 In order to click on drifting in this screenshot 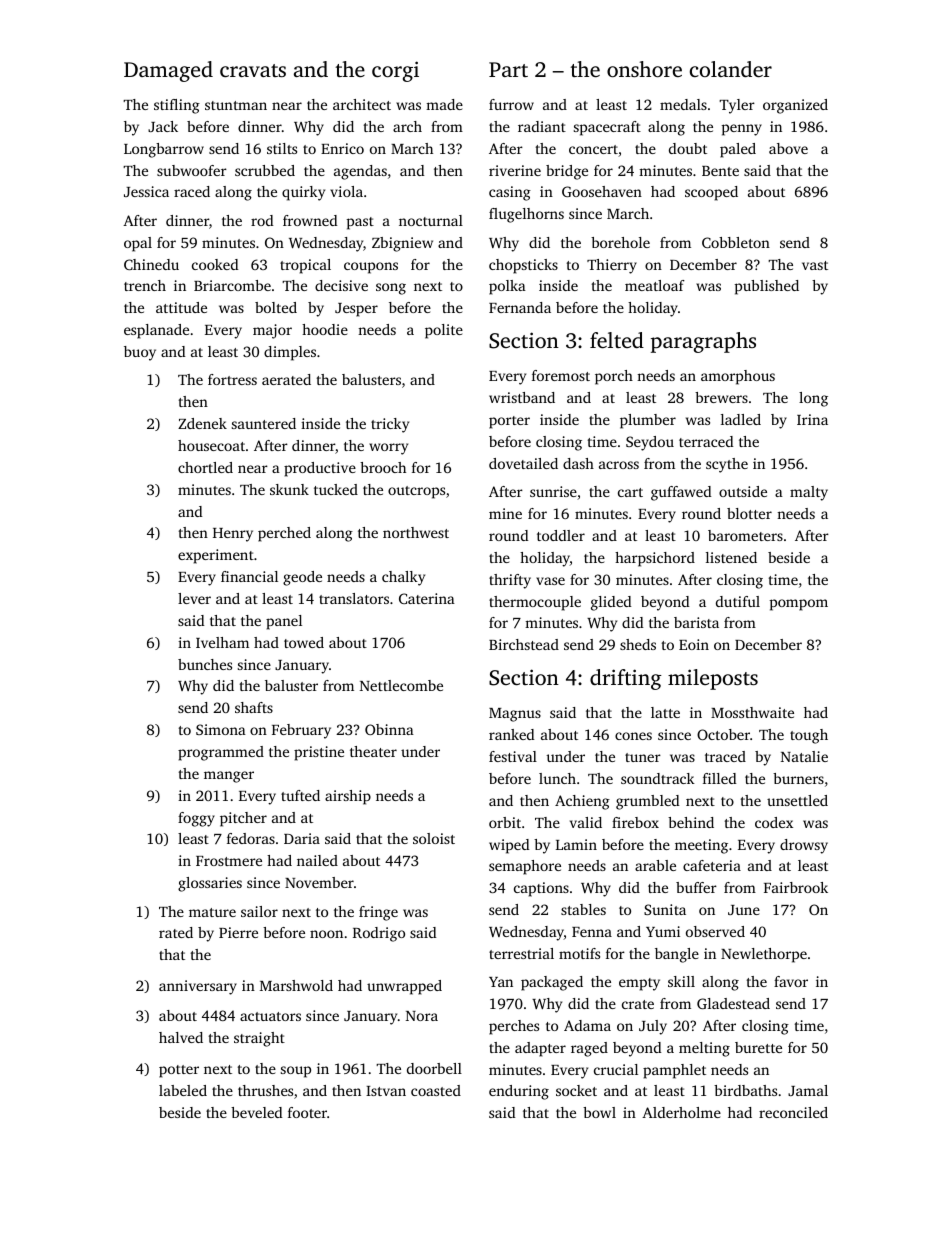, I will do `click(626, 679)`.
